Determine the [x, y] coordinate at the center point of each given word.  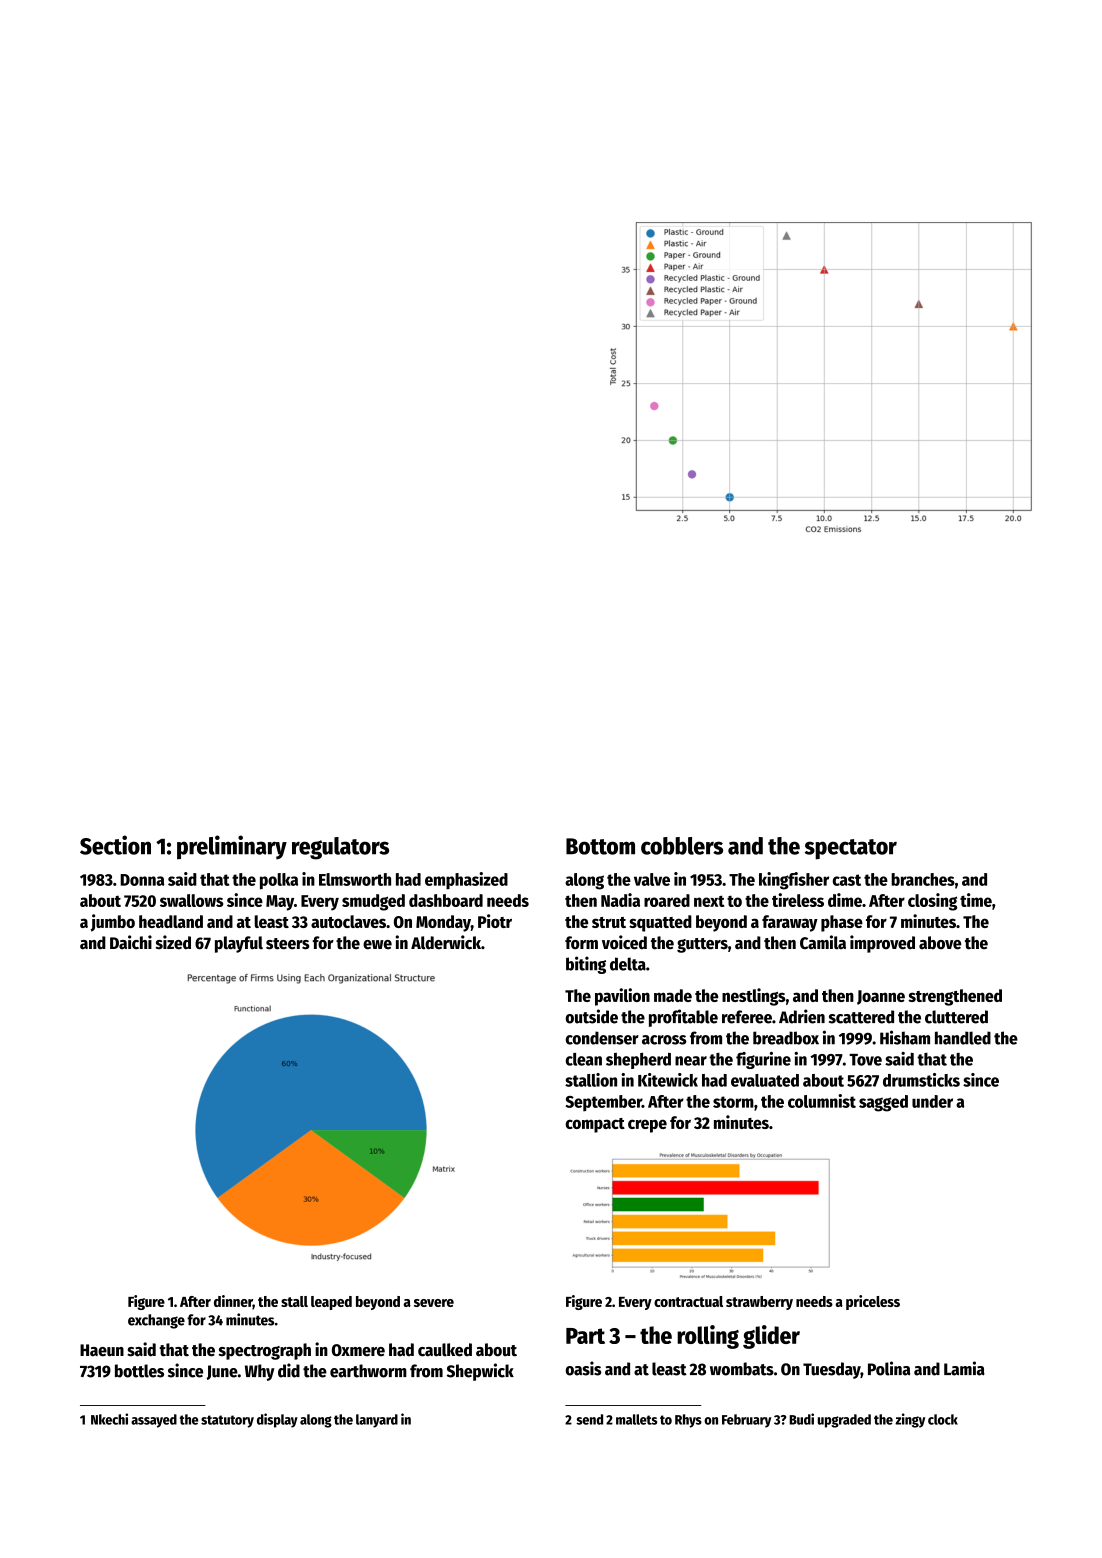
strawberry [759, 1303]
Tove [865, 1060]
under [932, 1101]
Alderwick [446, 942]
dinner [233, 1302]
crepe [647, 1126]
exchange [156, 1321]
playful [239, 944]
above [940, 943]
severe [434, 1303]
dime [845, 900]
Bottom [600, 846]
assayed [154, 1421]
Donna [142, 880]
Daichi [131, 942]
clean [584, 1059]
